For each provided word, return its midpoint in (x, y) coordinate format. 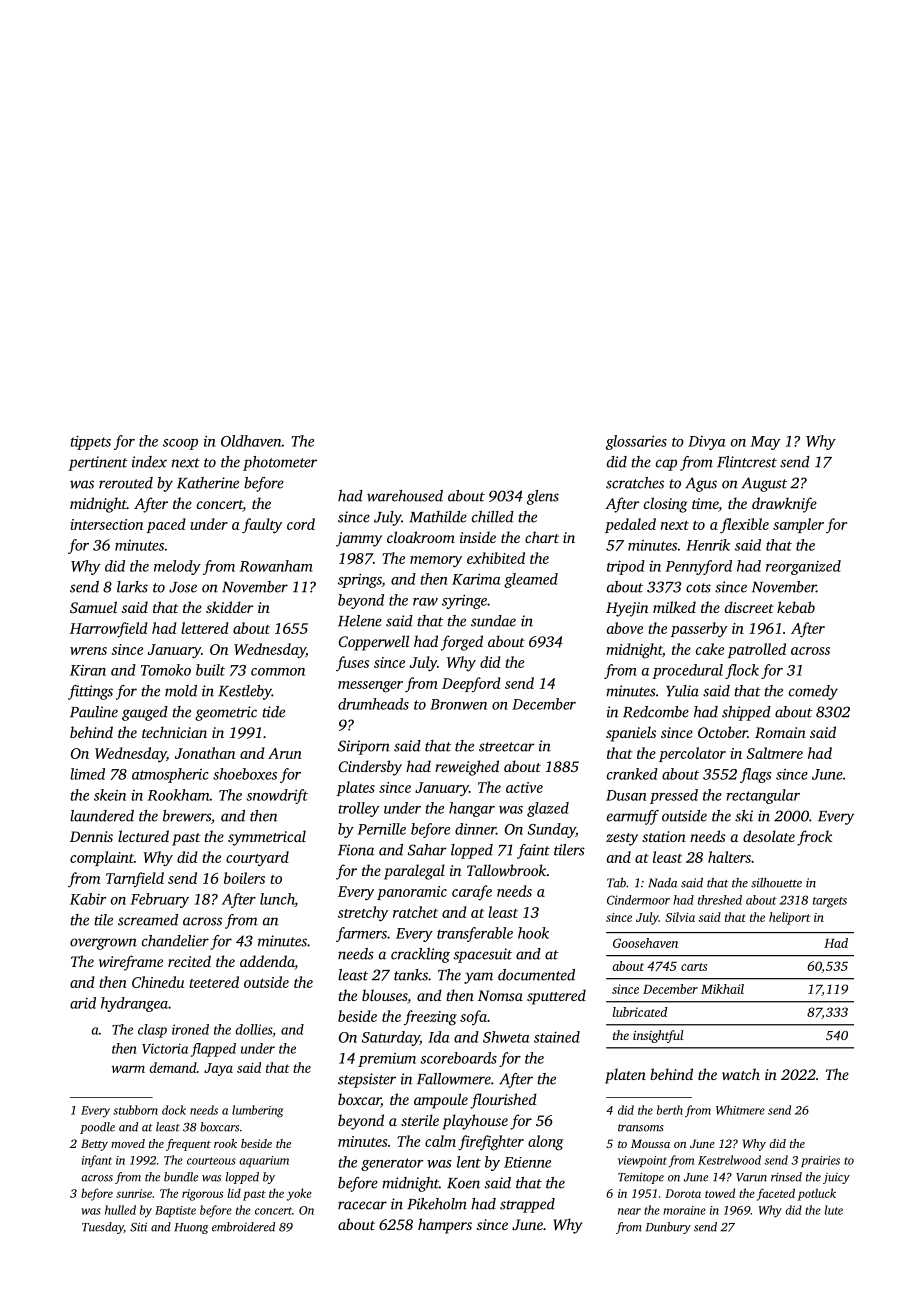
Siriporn (364, 747)
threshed (720, 900)
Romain (780, 732)
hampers (445, 1226)
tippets (90, 442)
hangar (472, 809)
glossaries (636, 442)
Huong (191, 1228)
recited (189, 961)
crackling (420, 955)
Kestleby (245, 692)
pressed (674, 796)
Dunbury (668, 1228)
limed (87, 774)
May (765, 443)
